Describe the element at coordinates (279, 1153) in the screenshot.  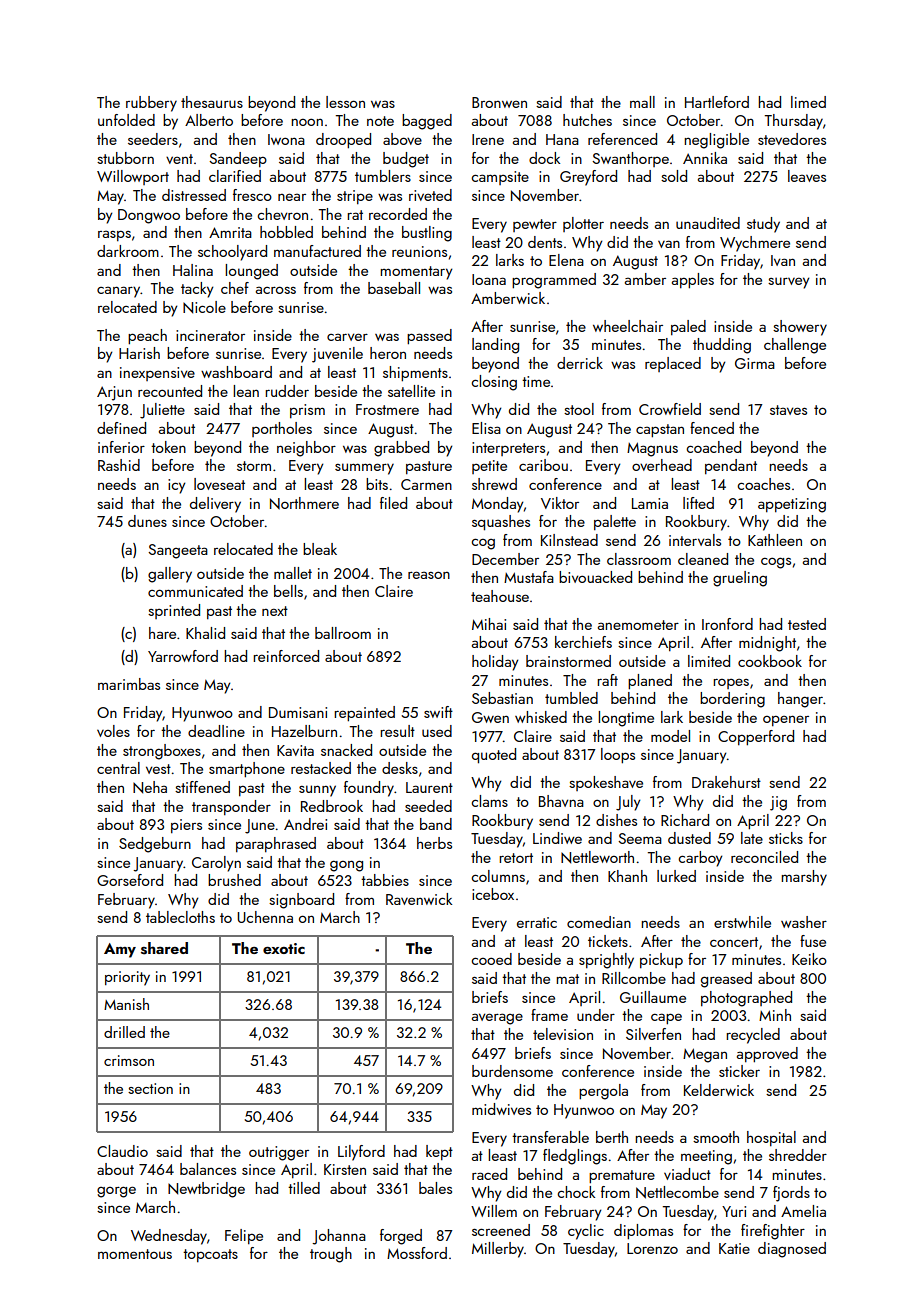
I see `outrigger` at that location.
